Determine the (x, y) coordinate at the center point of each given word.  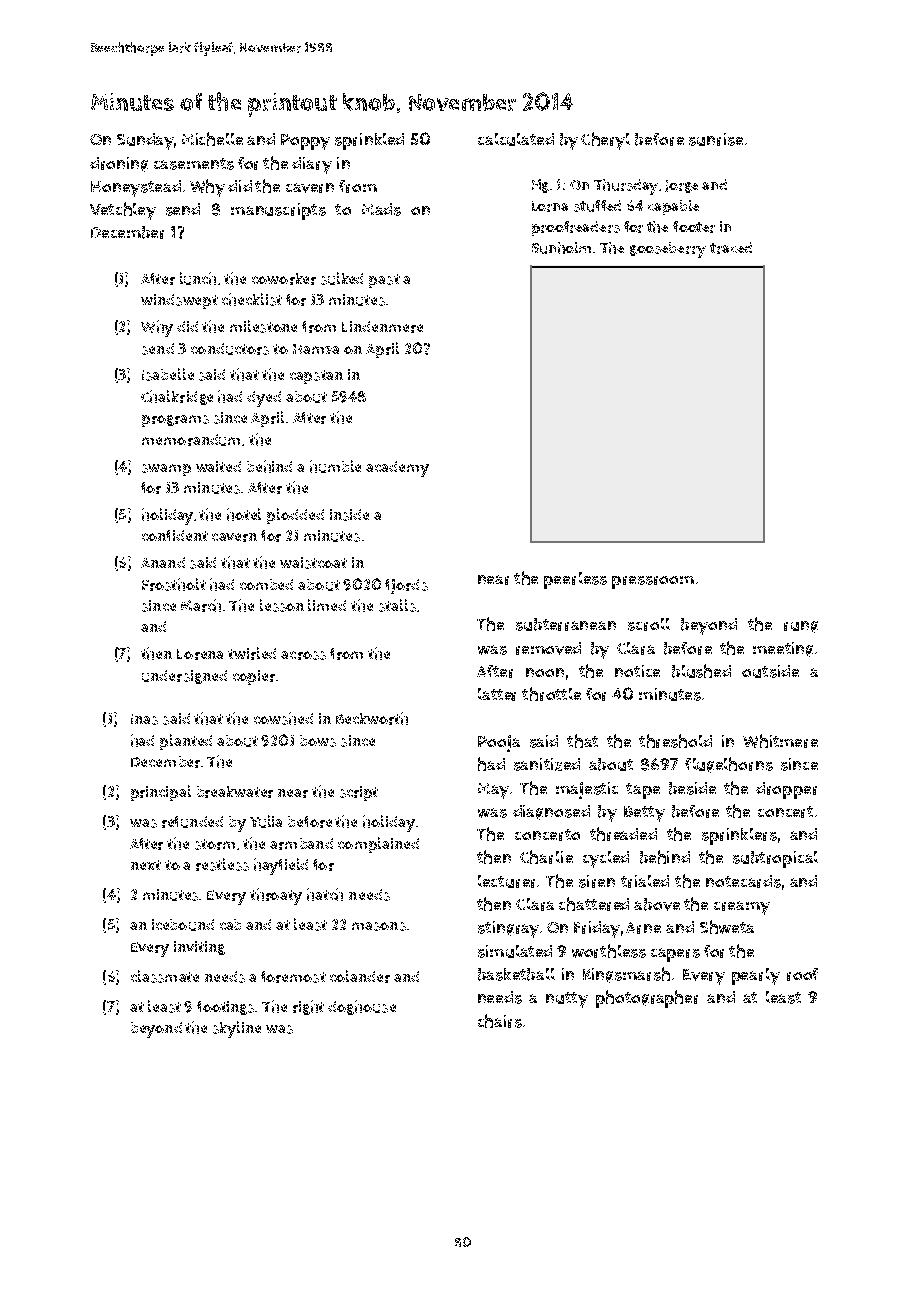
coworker (284, 279)
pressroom (653, 582)
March (201, 605)
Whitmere (780, 741)
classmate (165, 976)
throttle (551, 694)
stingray (508, 929)
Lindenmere (382, 327)
